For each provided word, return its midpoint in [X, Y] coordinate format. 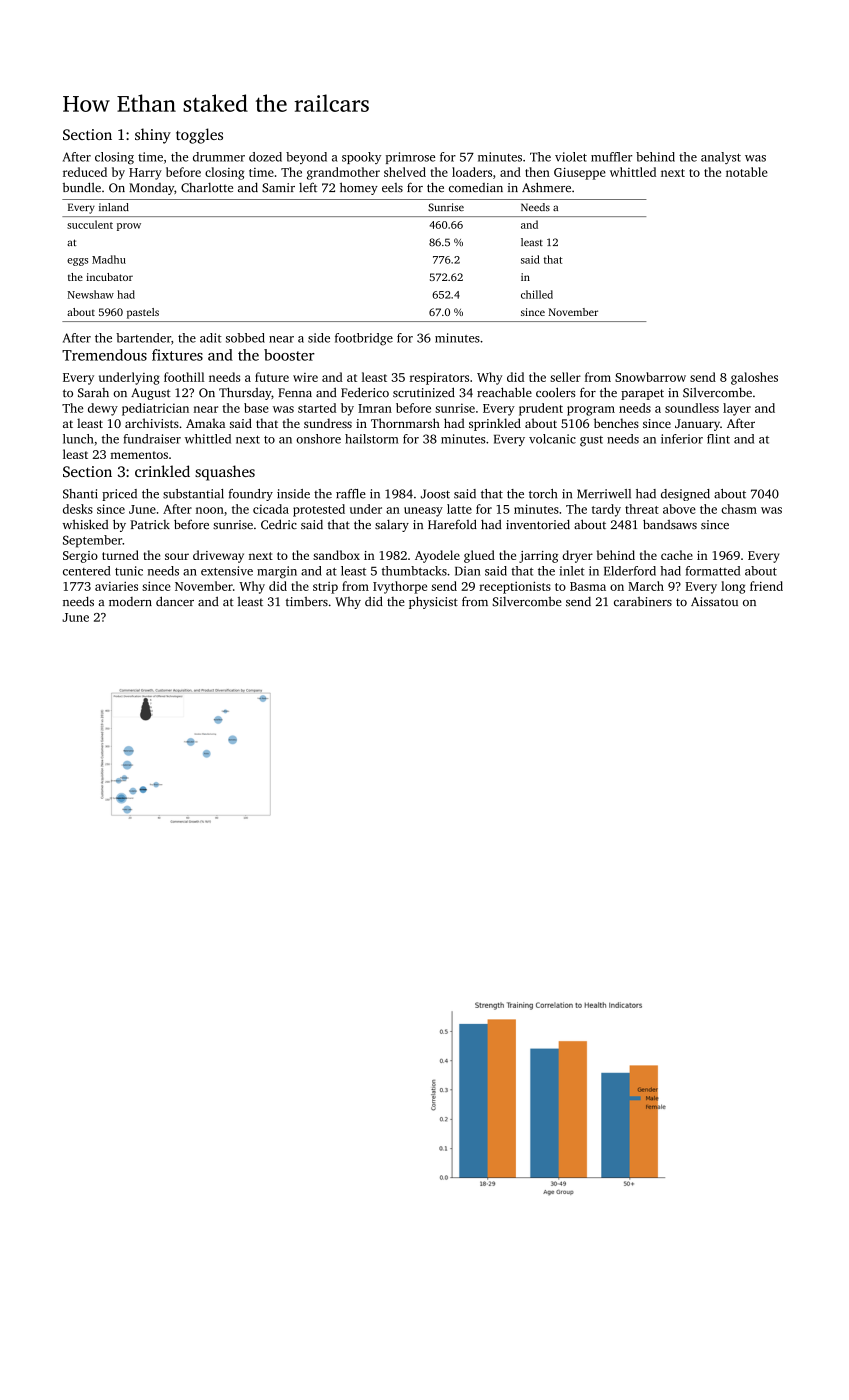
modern [130, 601]
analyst [721, 158]
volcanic [552, 439]
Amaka [205, 423]
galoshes [754, 378]
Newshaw [91, 294]
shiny [153, 136]
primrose [410, 158]
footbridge [364, 339]
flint [718, 439]
